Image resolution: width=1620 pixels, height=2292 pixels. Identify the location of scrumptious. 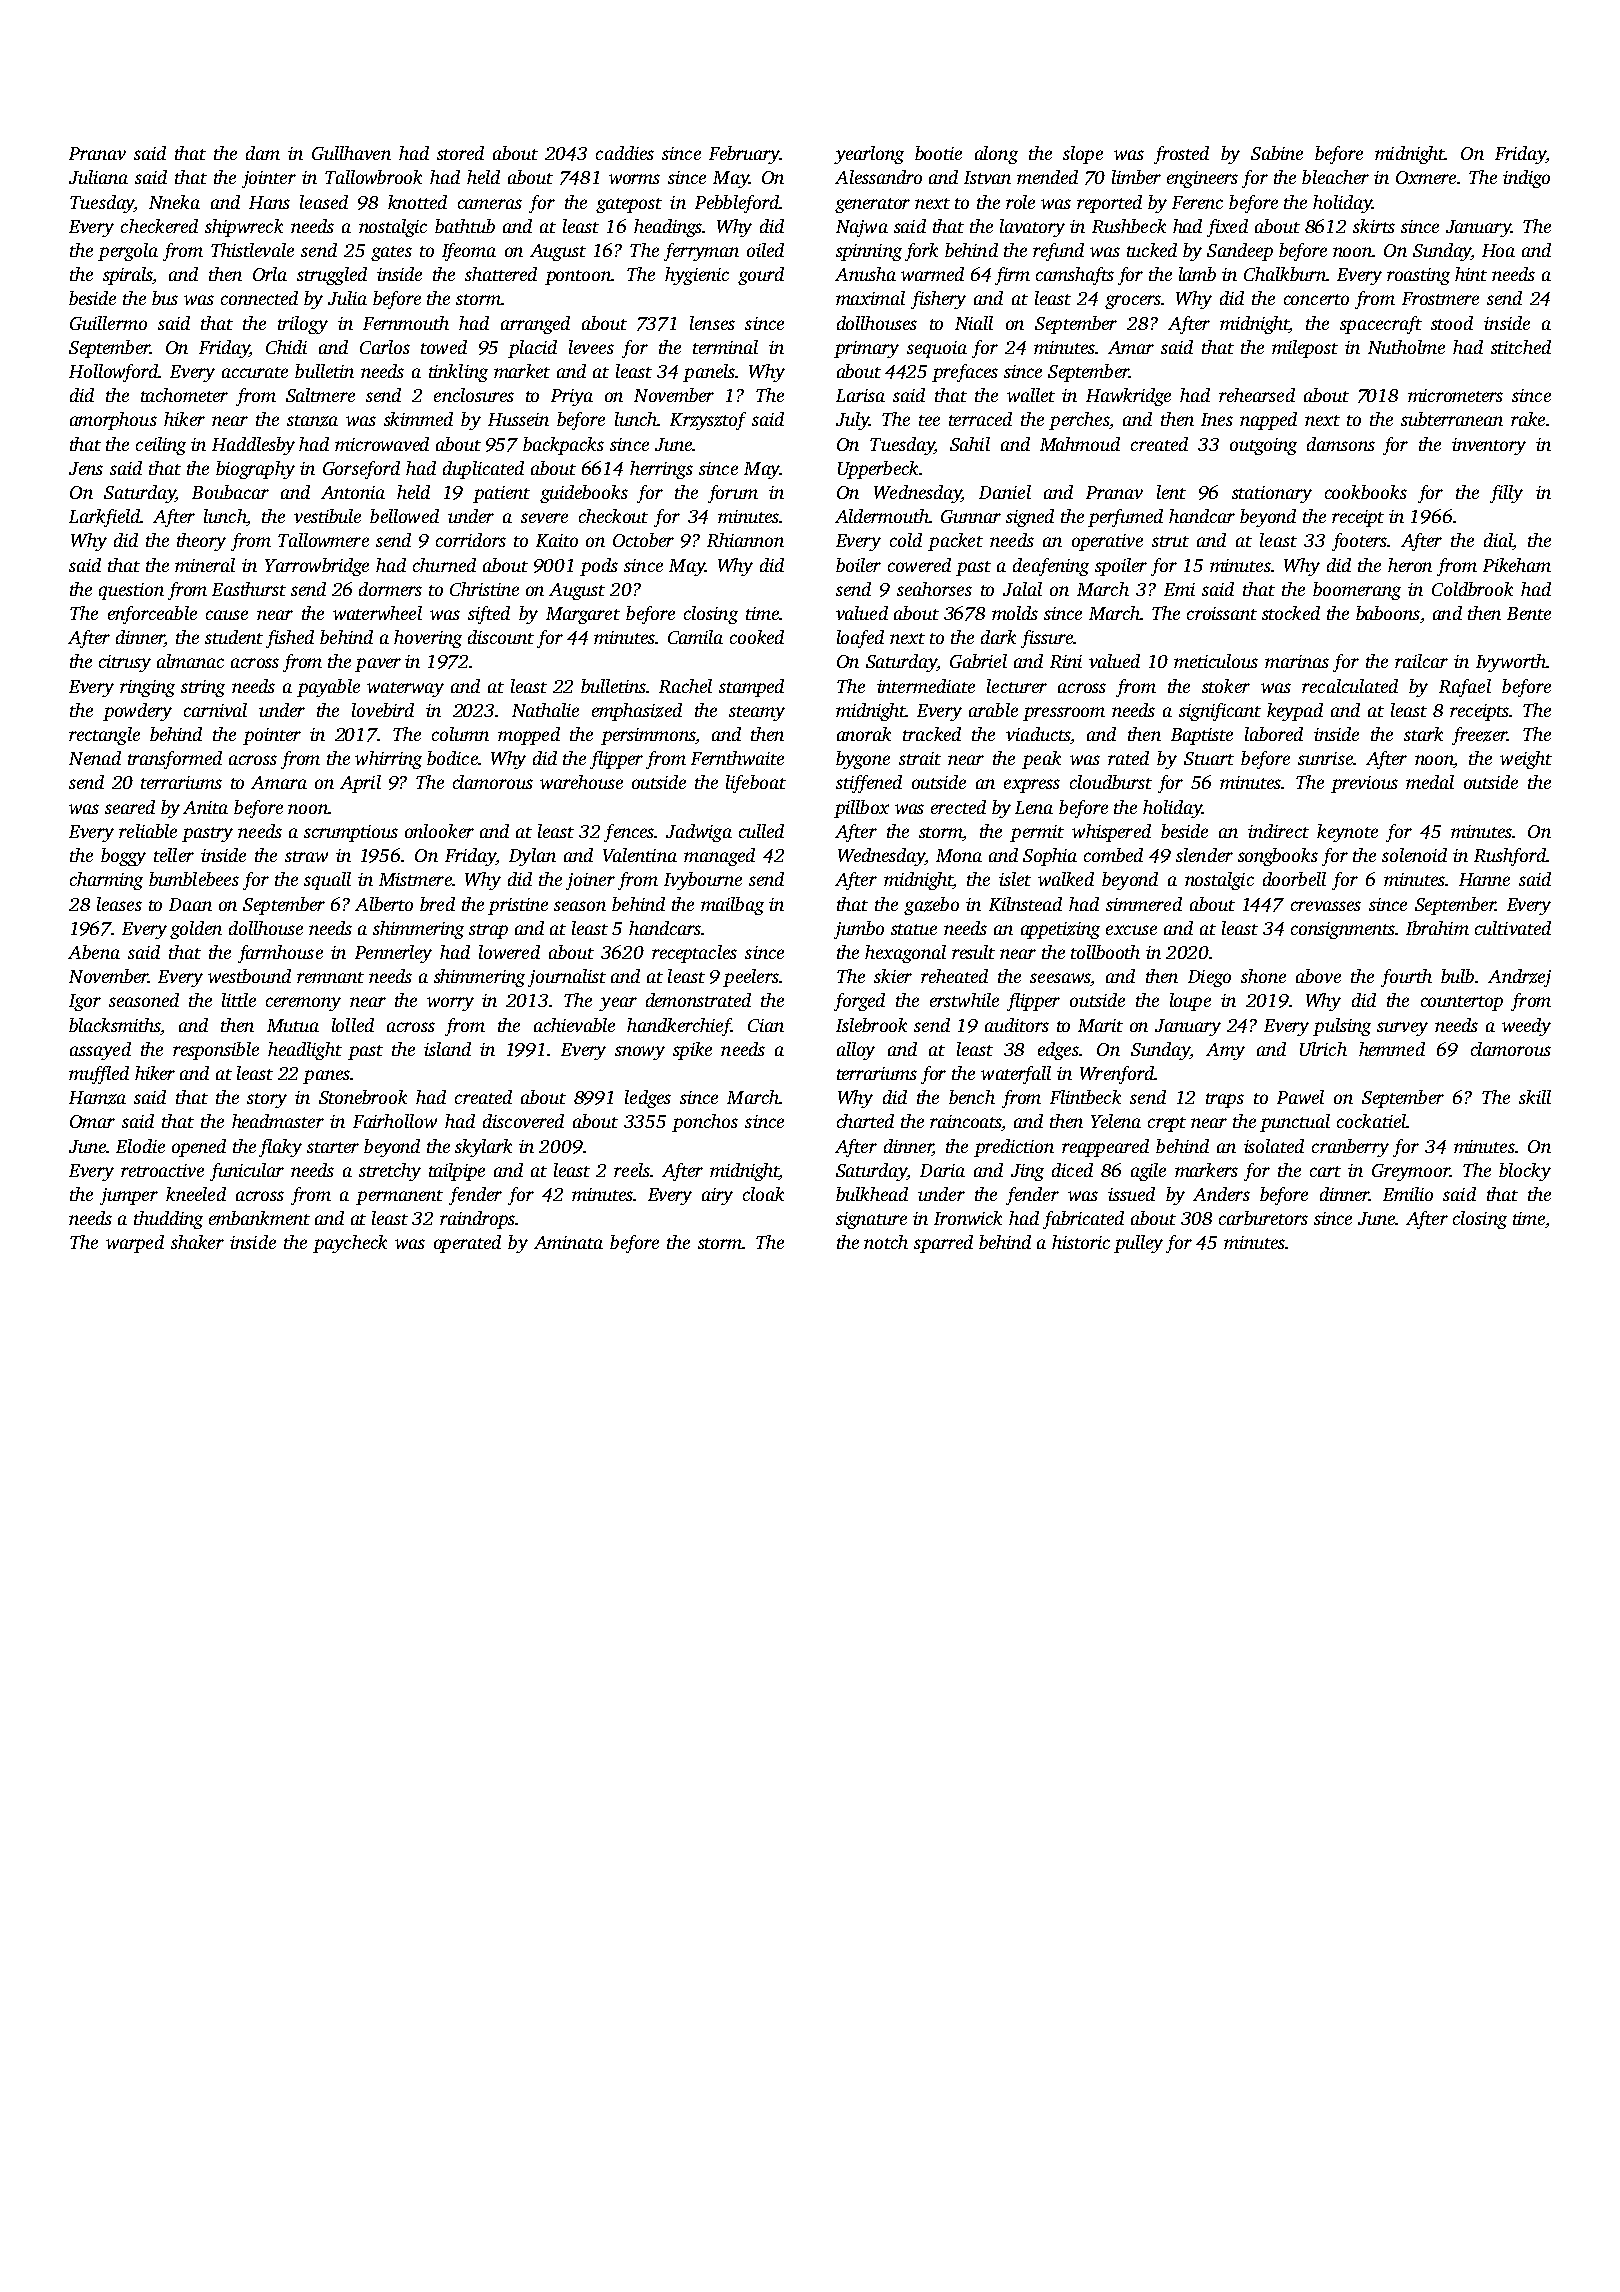
(351, 833).
